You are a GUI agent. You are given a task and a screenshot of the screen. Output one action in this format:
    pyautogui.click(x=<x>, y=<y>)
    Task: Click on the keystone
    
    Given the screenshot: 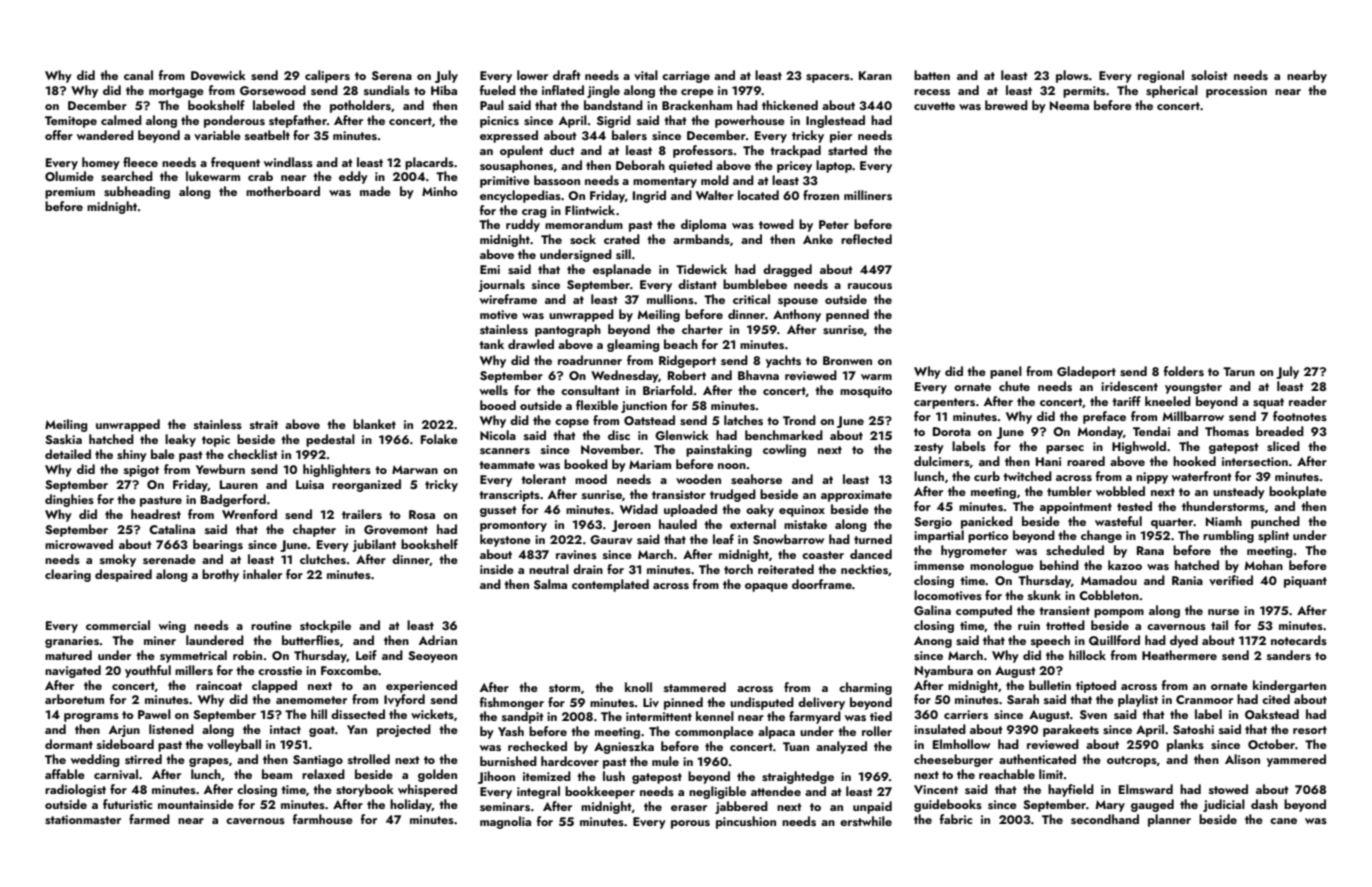 What is the action you would take?
    pyautogui.click(x=505, y=540)
